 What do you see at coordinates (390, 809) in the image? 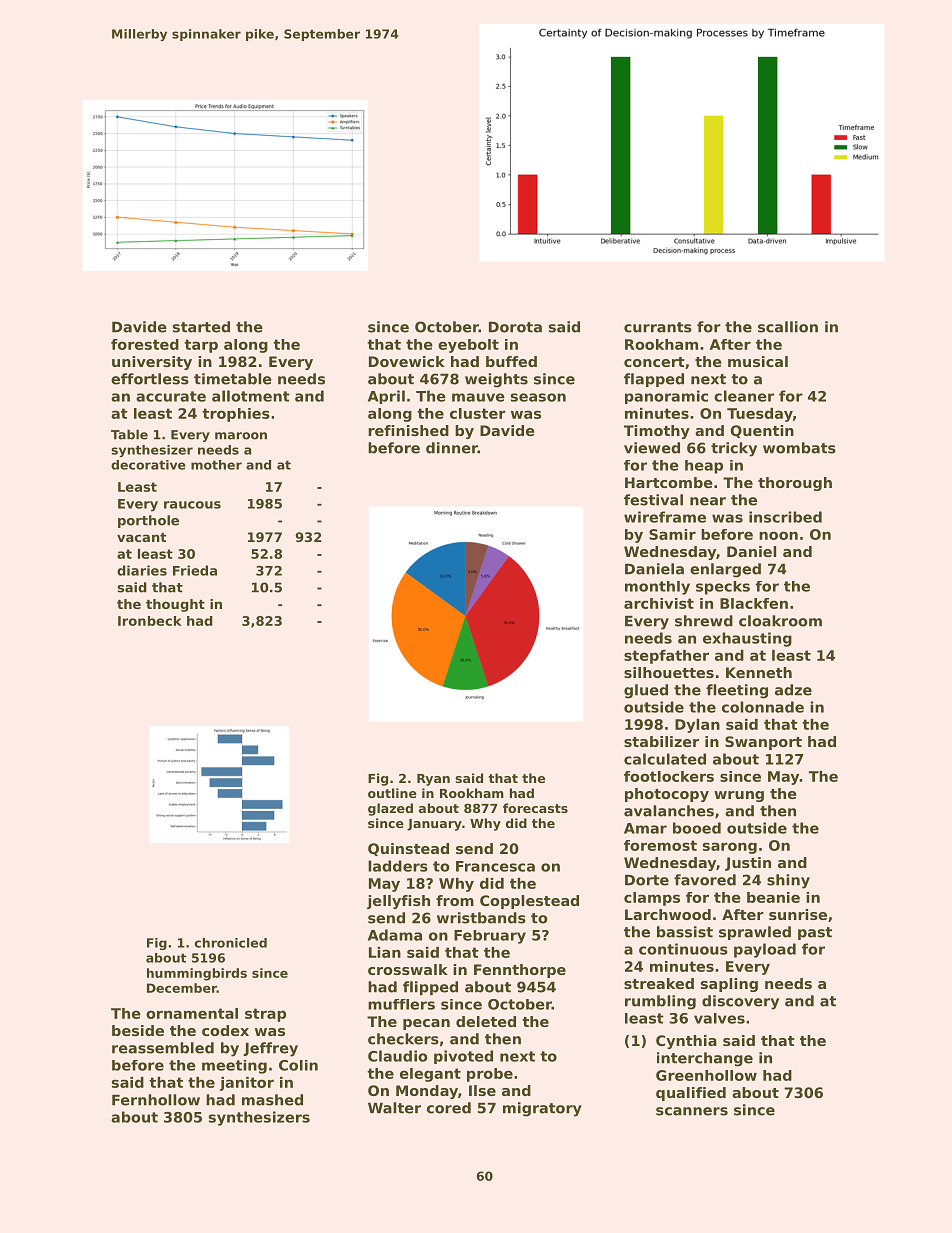
I see `glazed` at bounding box center [390, 809].
